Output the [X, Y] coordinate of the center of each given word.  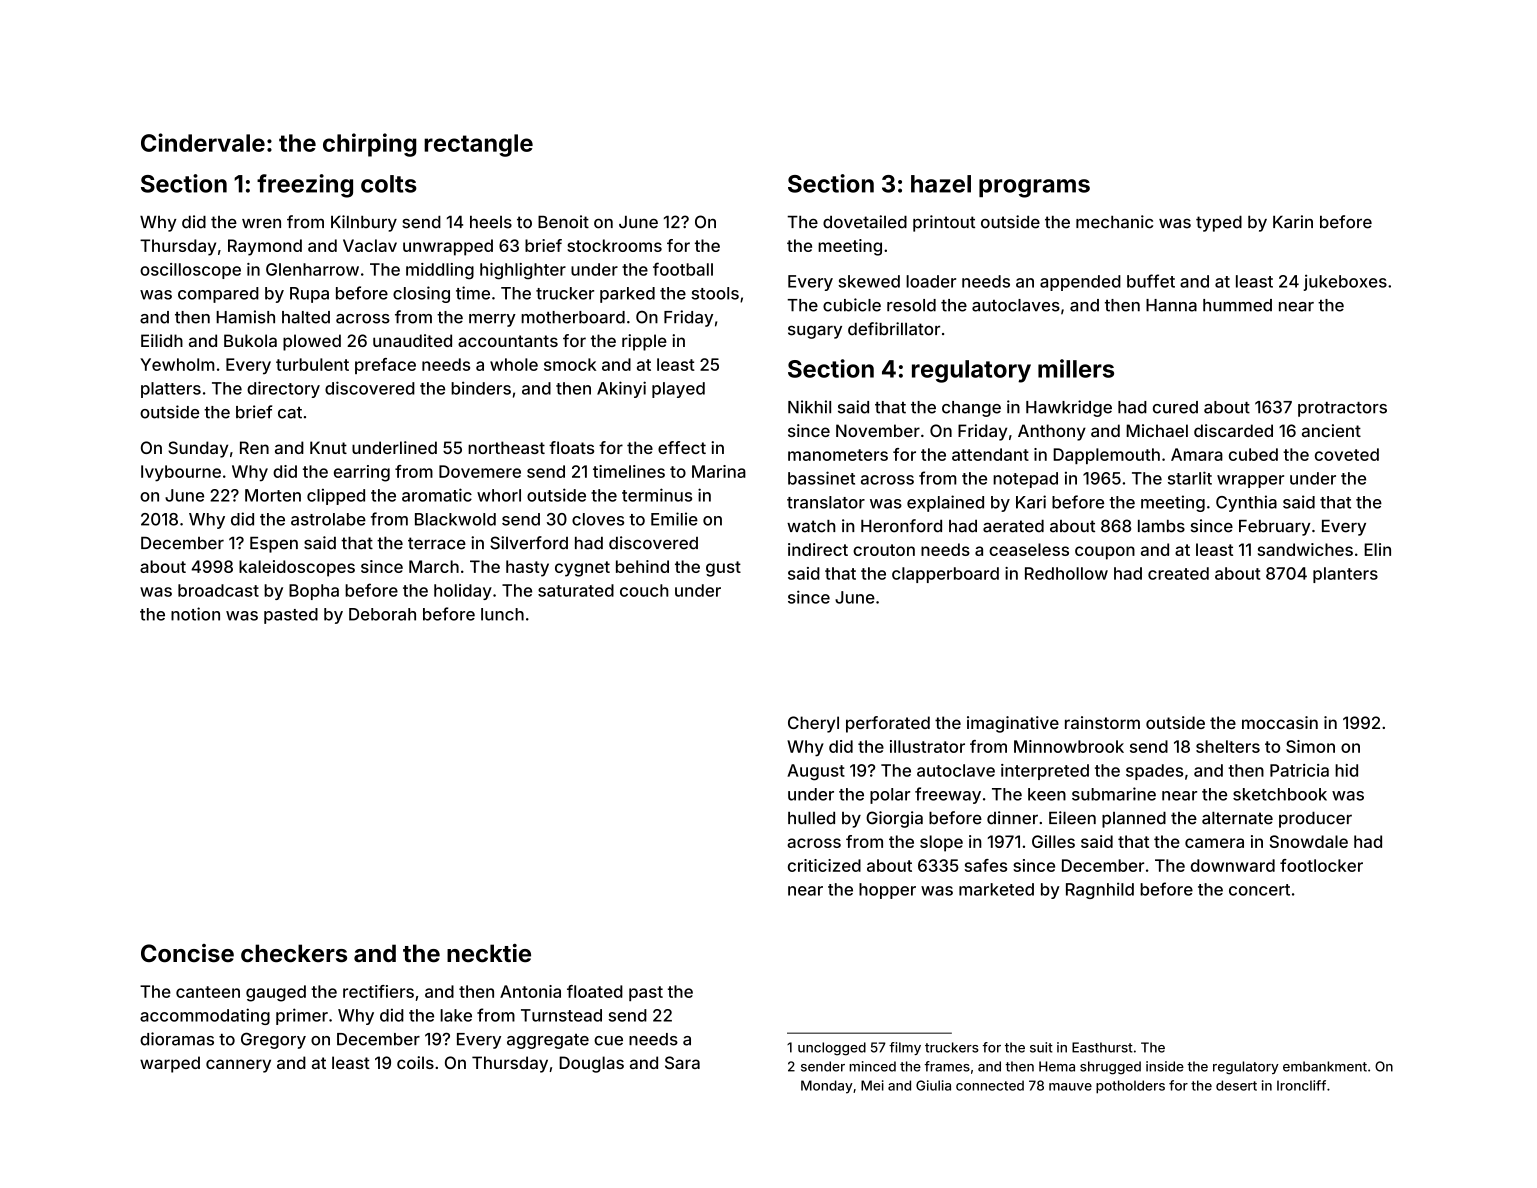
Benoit [563, 222]
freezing [305, 186]
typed [1219, 224]
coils [415, 1062]
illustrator [927, 746]
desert [1236, 1085]
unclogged [832, 1049]
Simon [1310, 746]
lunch [502, 614]
